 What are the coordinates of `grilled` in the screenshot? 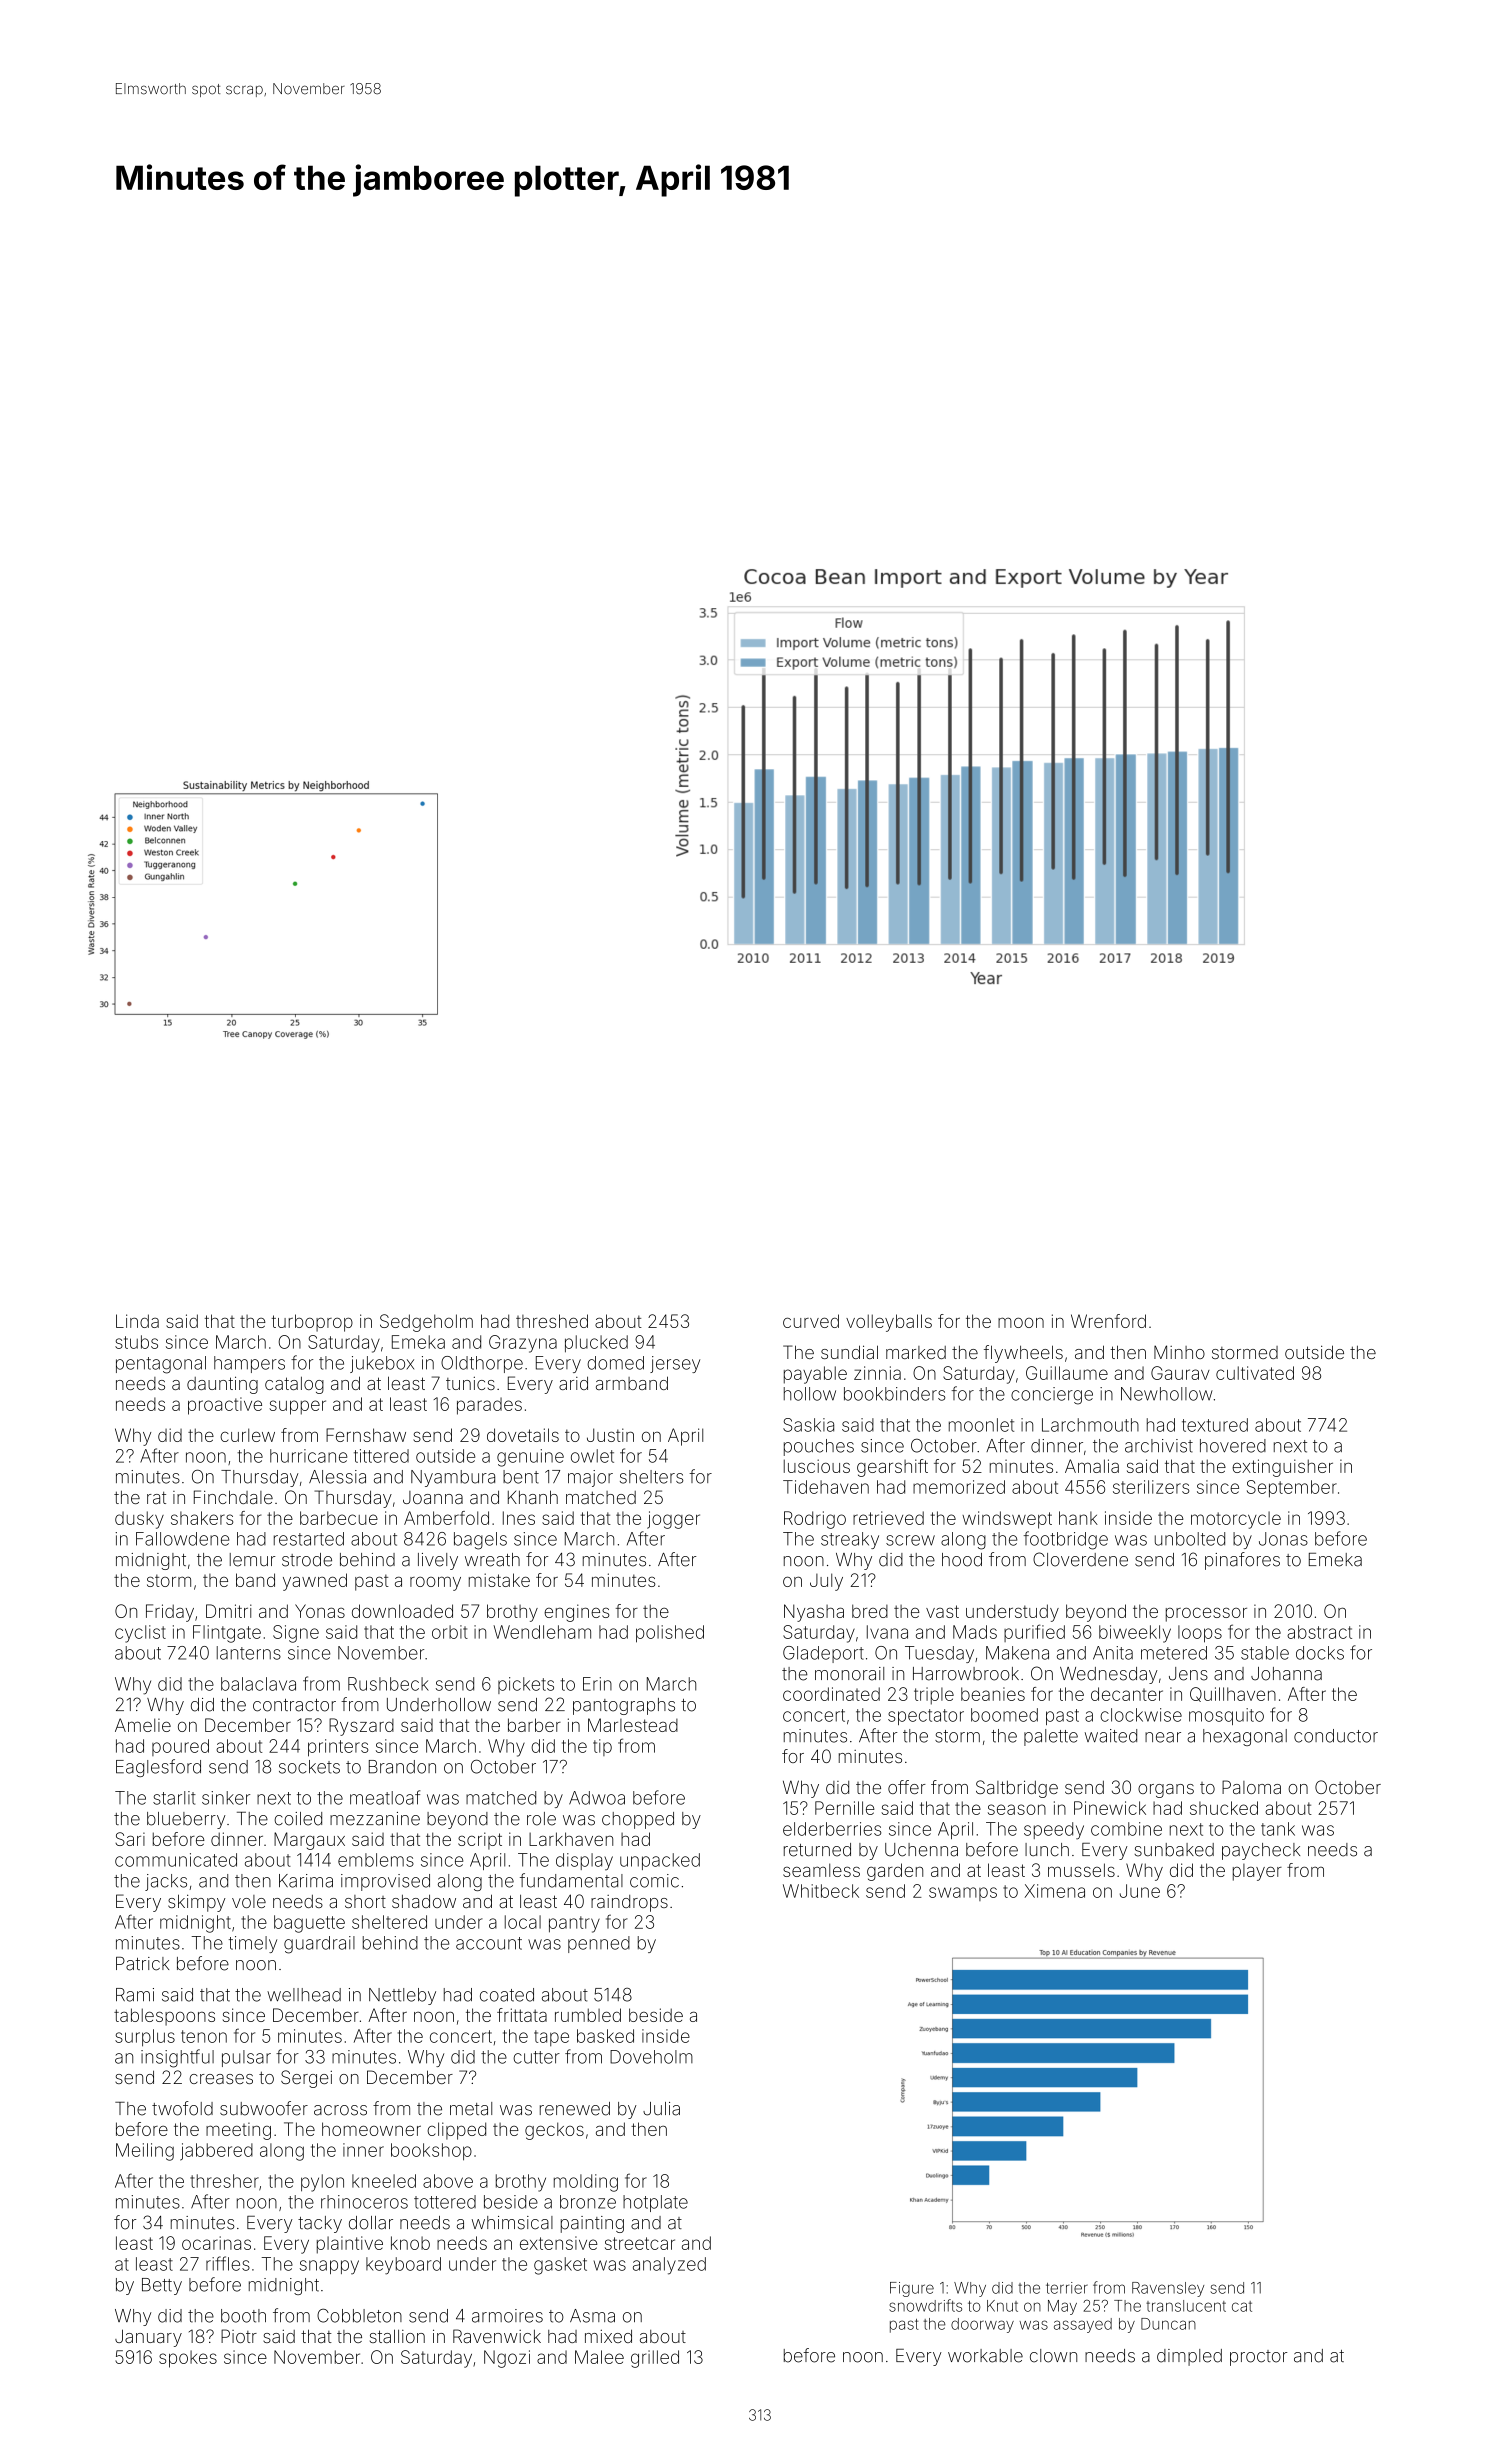 It's located at (655, 2359).
